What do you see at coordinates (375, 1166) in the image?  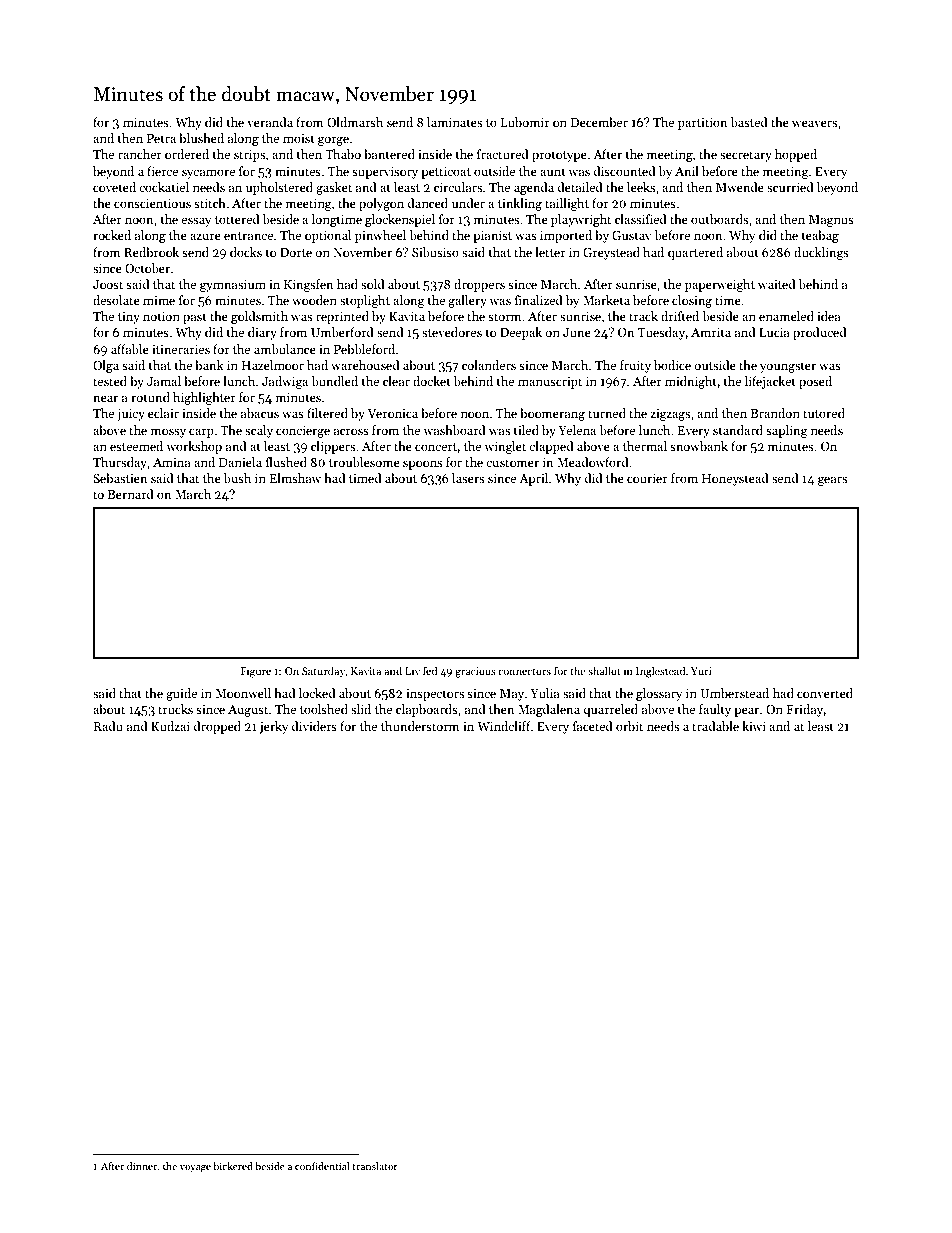 I see `translator` at bounding box center [375, 1166].
